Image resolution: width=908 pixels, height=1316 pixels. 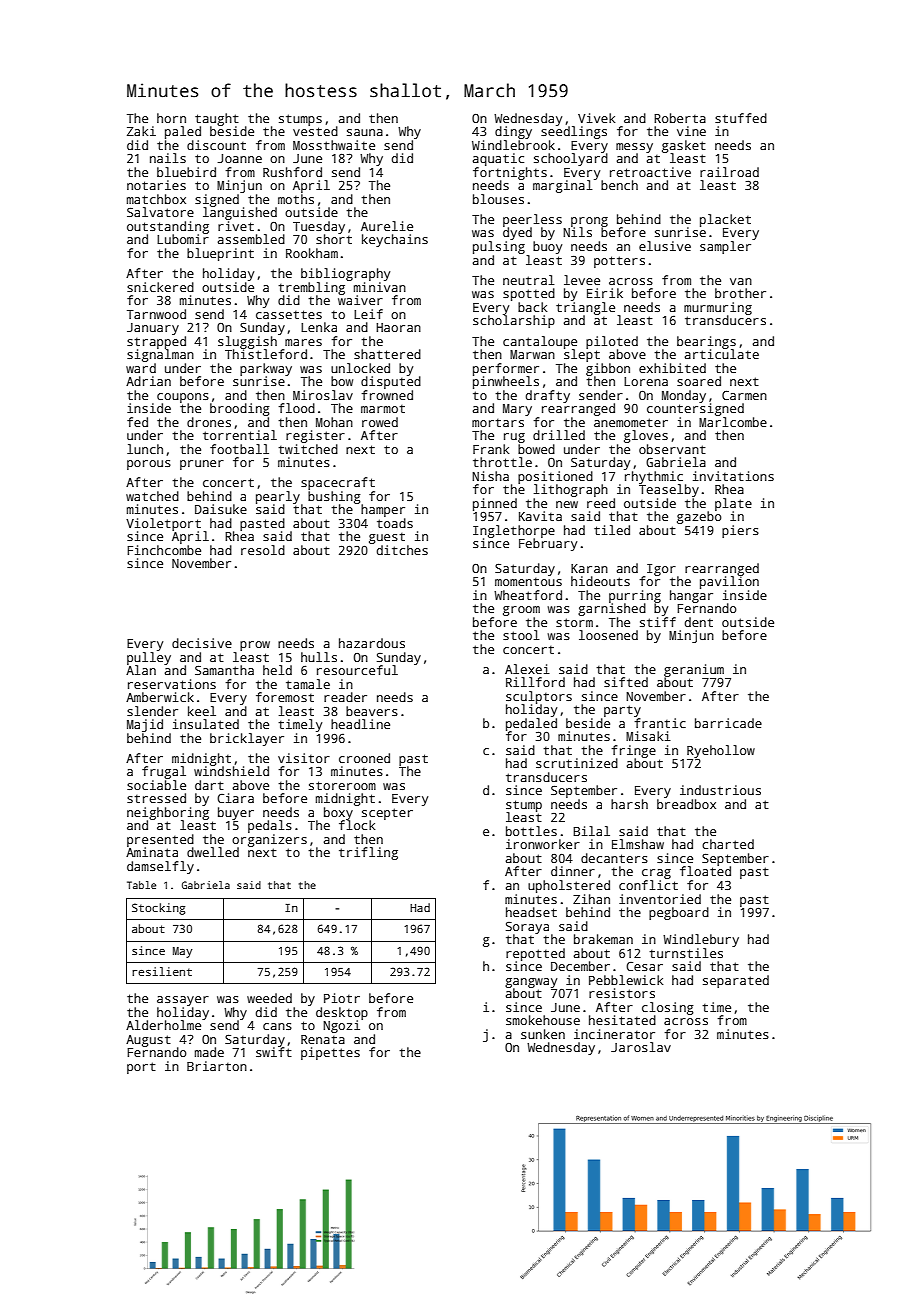 I want to click on Kavita, so click(x=540, y=516).
